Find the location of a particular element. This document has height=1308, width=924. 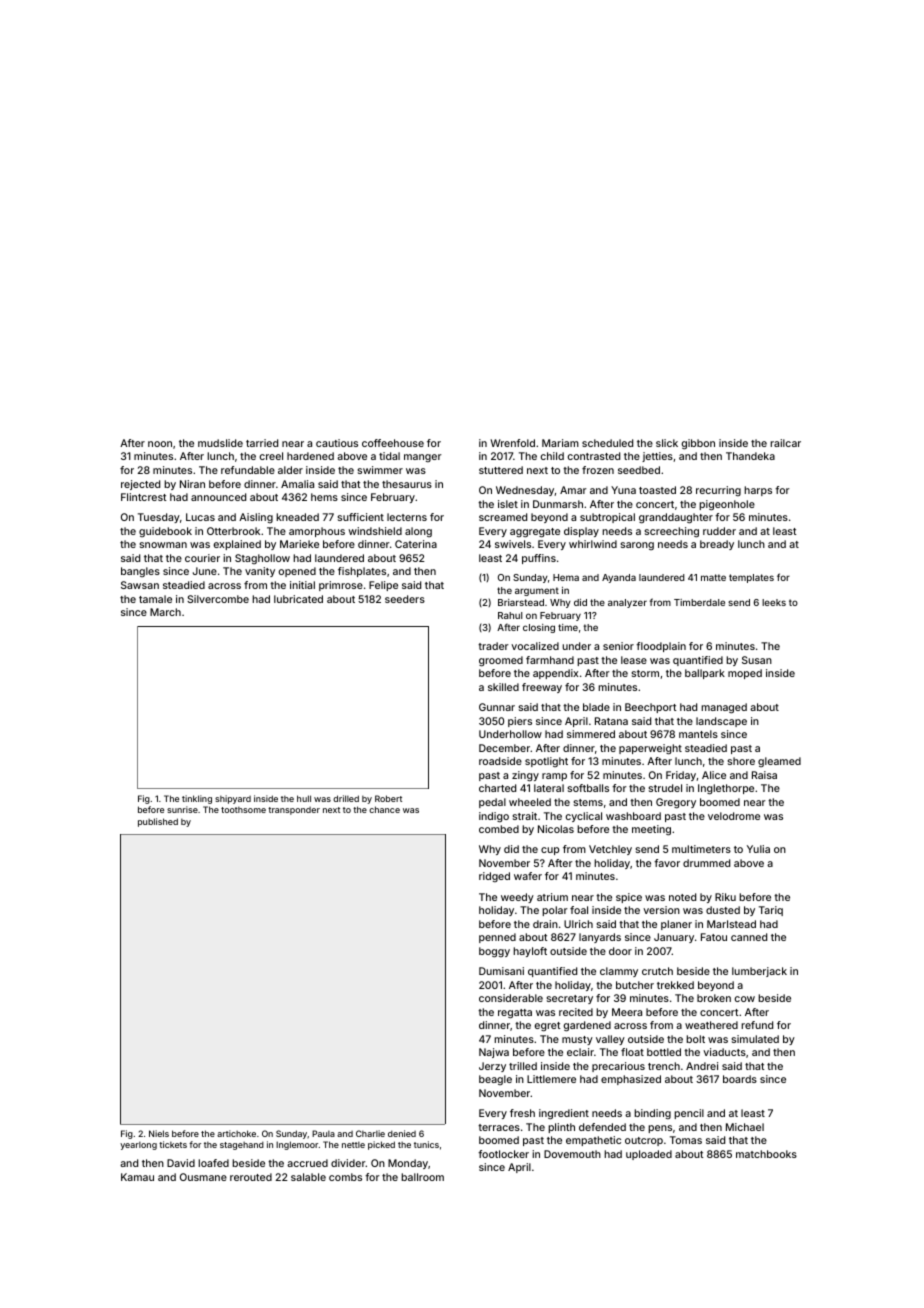

tunics is located at coordinates (426, 1144).
